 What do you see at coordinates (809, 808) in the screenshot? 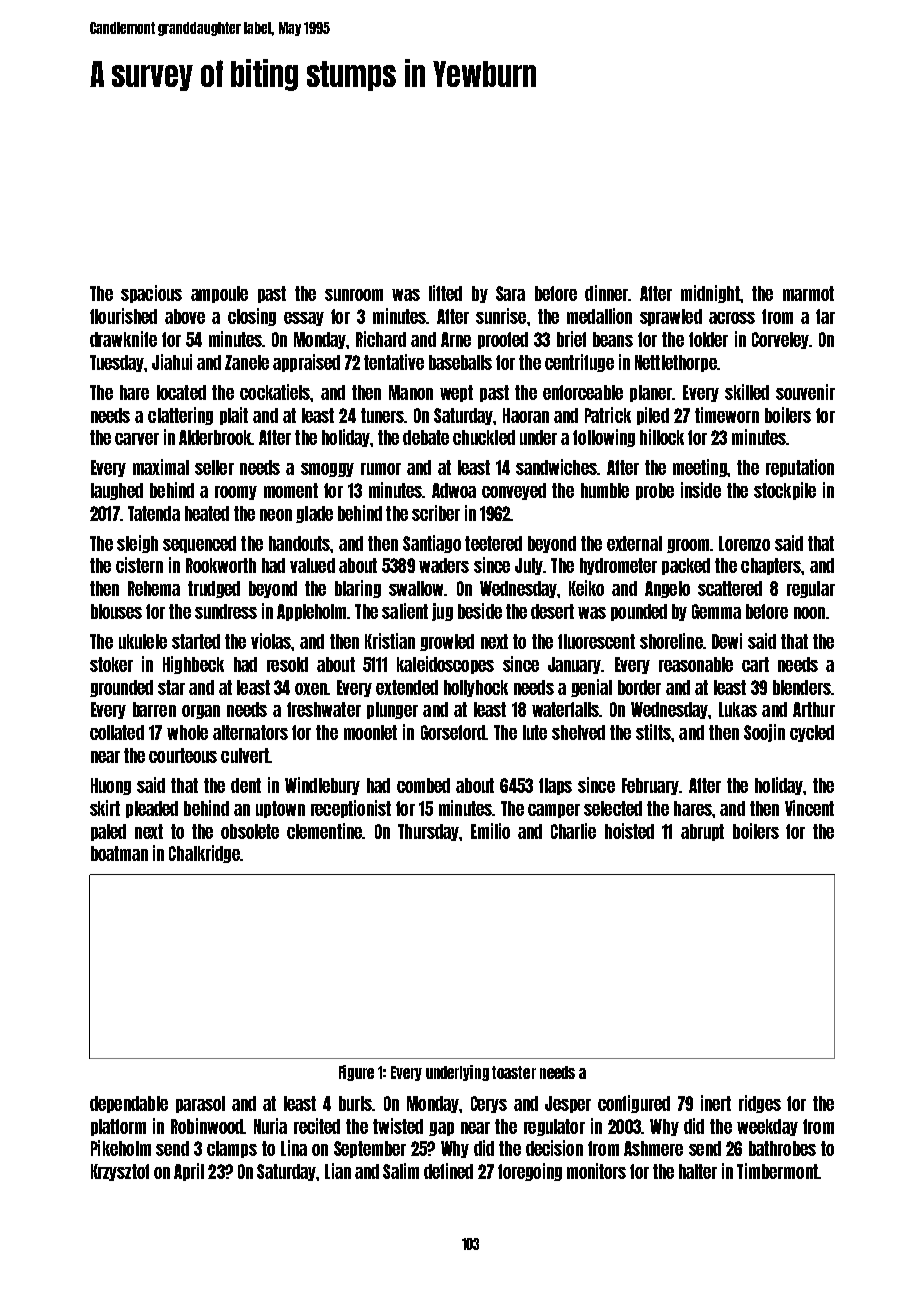
I see `Vincent` at bounding box center [809, 808].
